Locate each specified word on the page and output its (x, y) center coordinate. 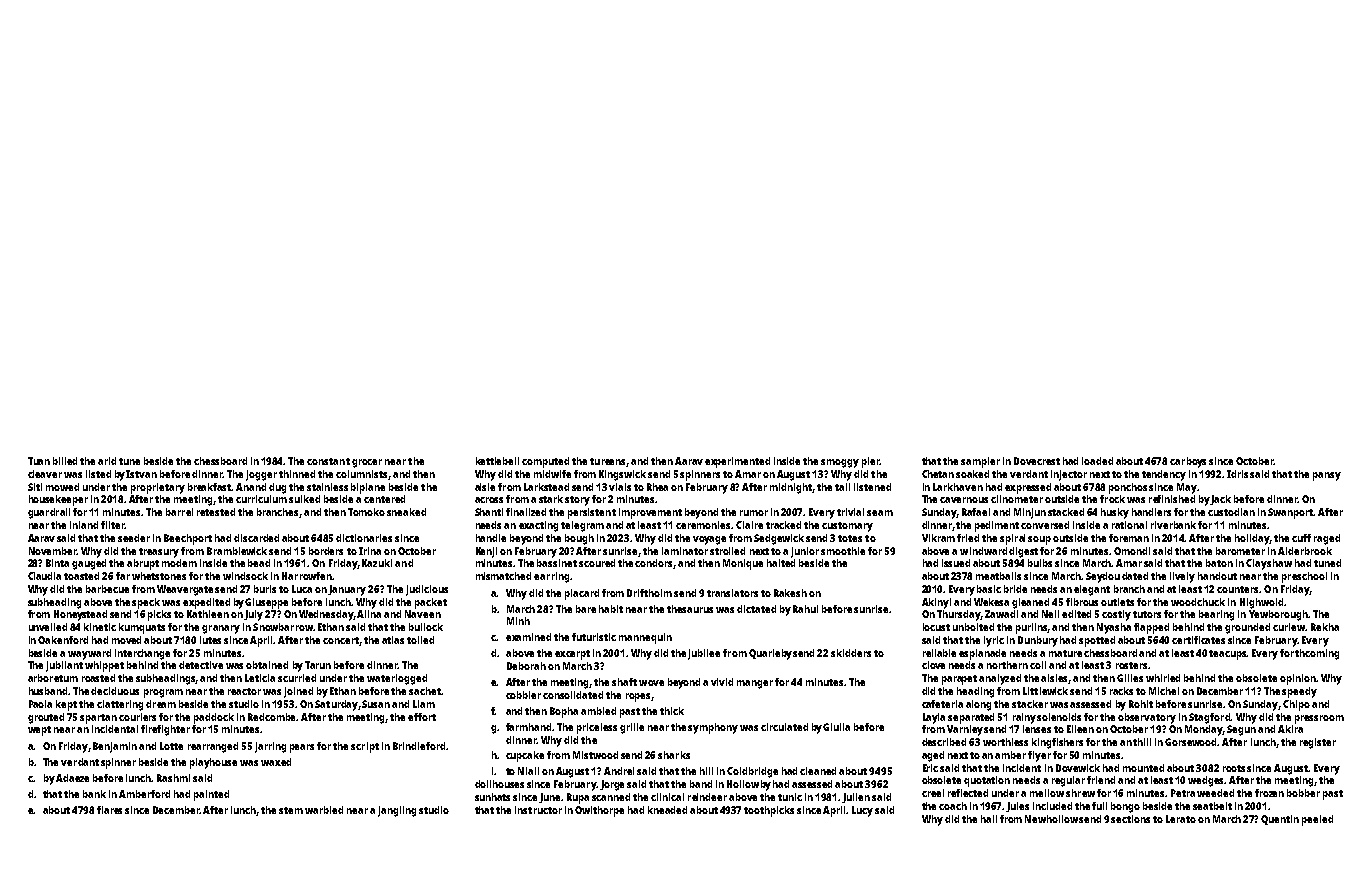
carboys (1188, 462)
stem (291, 810)
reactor (244, 691)
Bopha (564, 712)
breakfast (210, 487)
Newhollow (1051, 819)
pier (871, 462)
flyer (1039, 756)
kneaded (667, 810)
